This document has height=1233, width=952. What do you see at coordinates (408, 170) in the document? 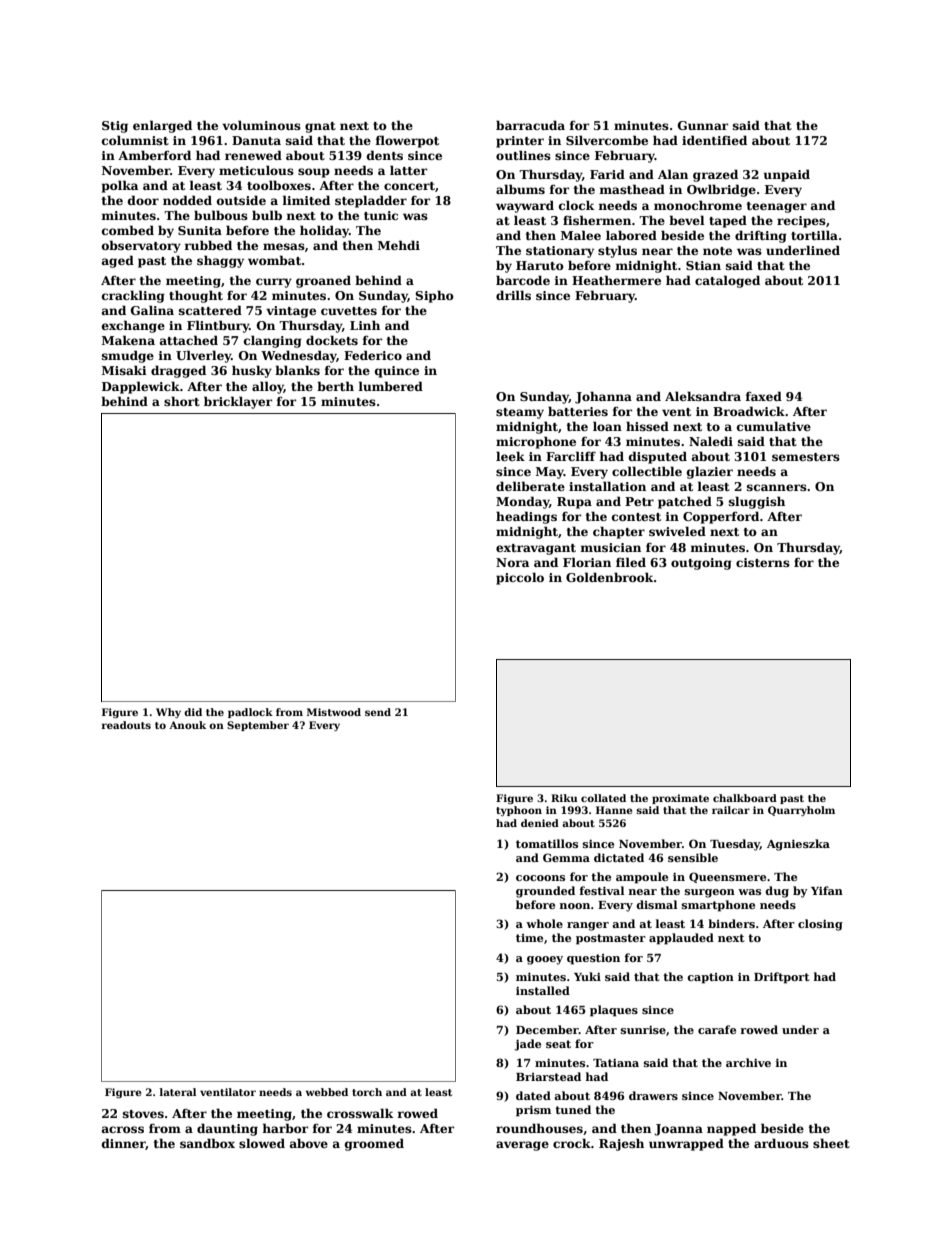
I see `latter` at bounding box center [408, 170].
